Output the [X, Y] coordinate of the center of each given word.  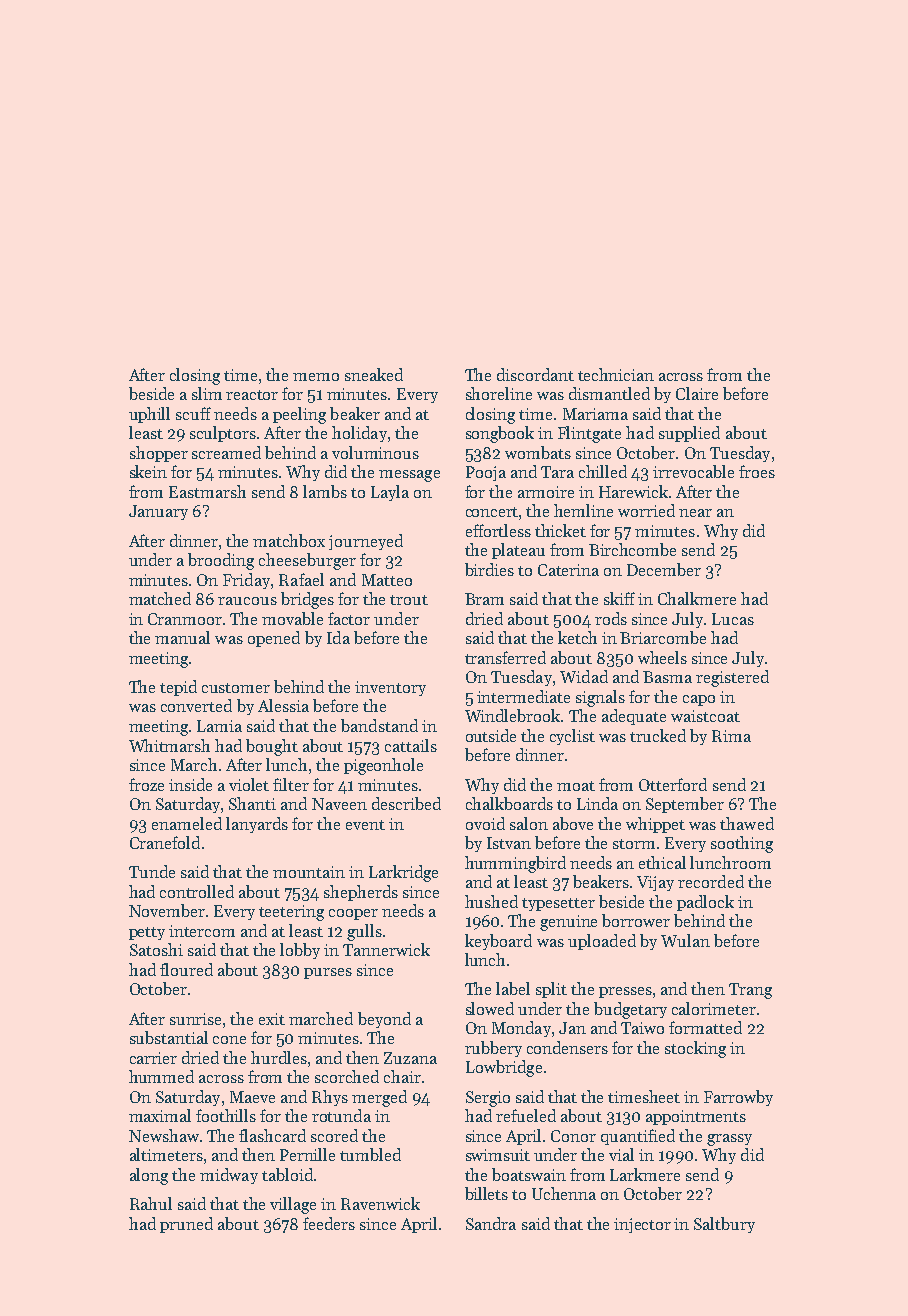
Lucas [733, 619]
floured [186, 969]
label [513, 988]
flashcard [272, 1135]
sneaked [374, 374]
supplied [689, 434]
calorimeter [714, 1008]
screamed [226, 452]
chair [402, 1076]
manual [182, 637]
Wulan [685, 940]
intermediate [523, 696]
